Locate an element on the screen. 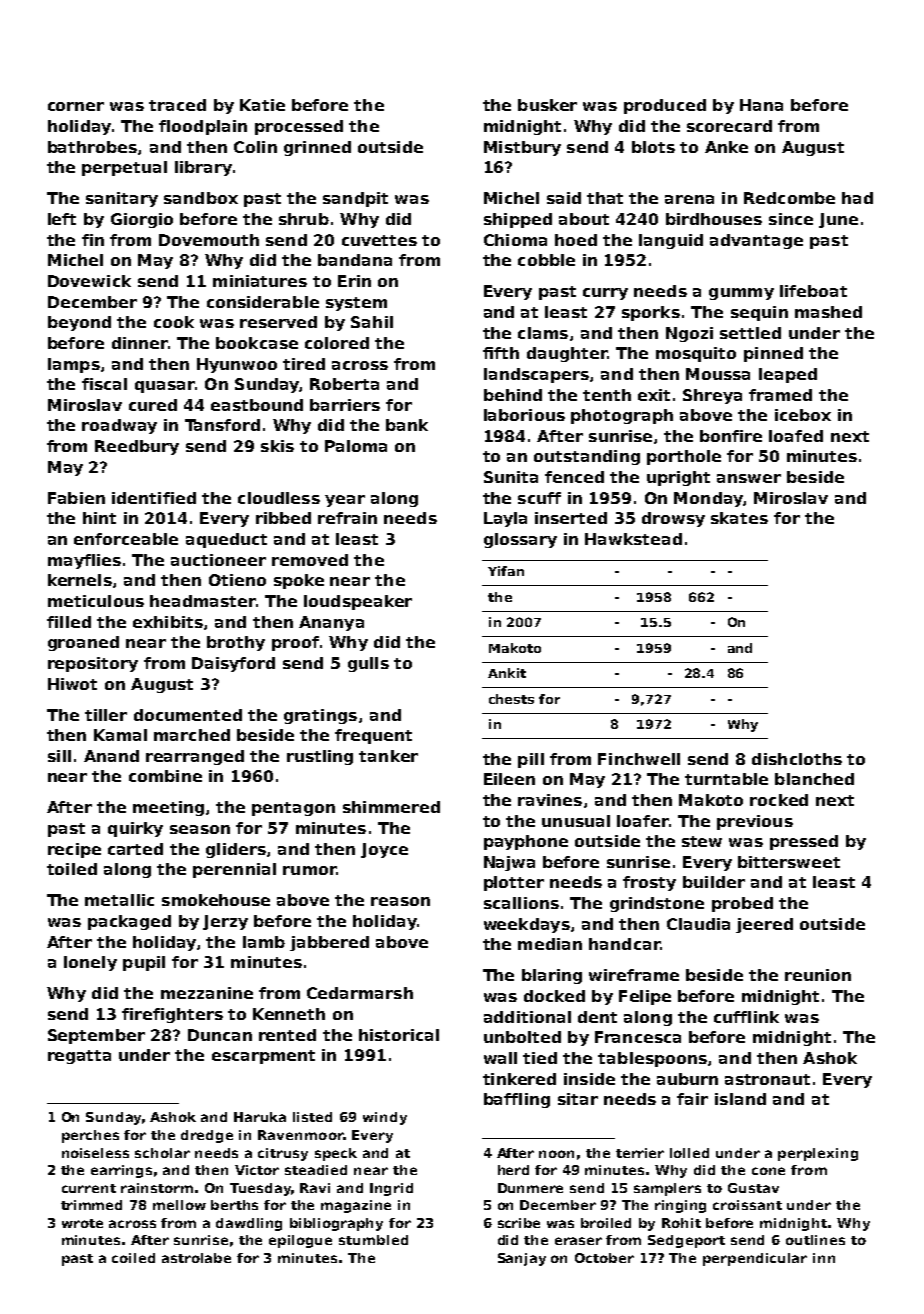 The image size is (924, 1314). rustling is located at coordinates (320, 757).
